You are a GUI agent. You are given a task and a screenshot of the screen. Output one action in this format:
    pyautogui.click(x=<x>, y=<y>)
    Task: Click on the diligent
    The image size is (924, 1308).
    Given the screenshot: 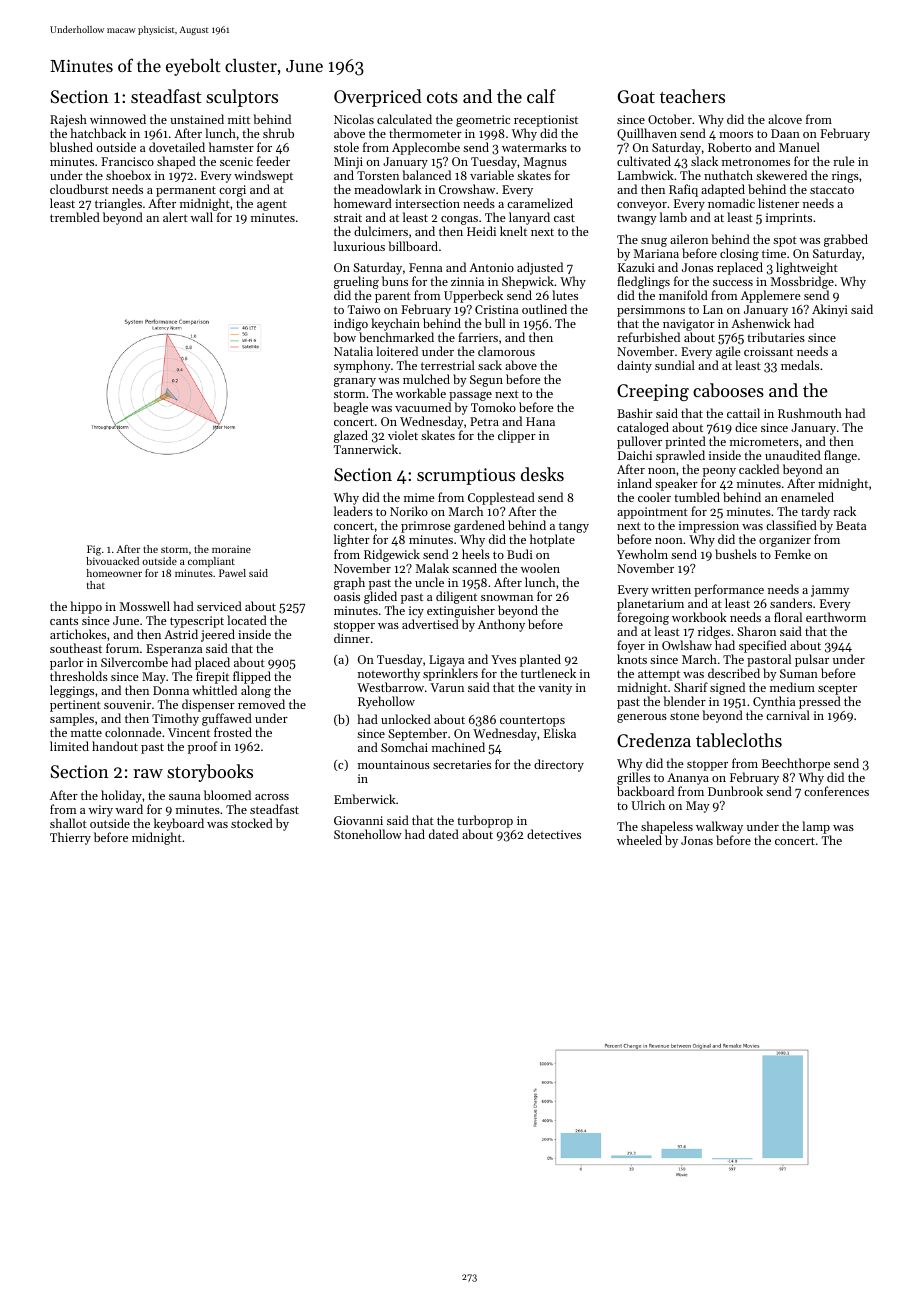 What is the action you would take?
    pyautogui.click(x=456, y=597)
